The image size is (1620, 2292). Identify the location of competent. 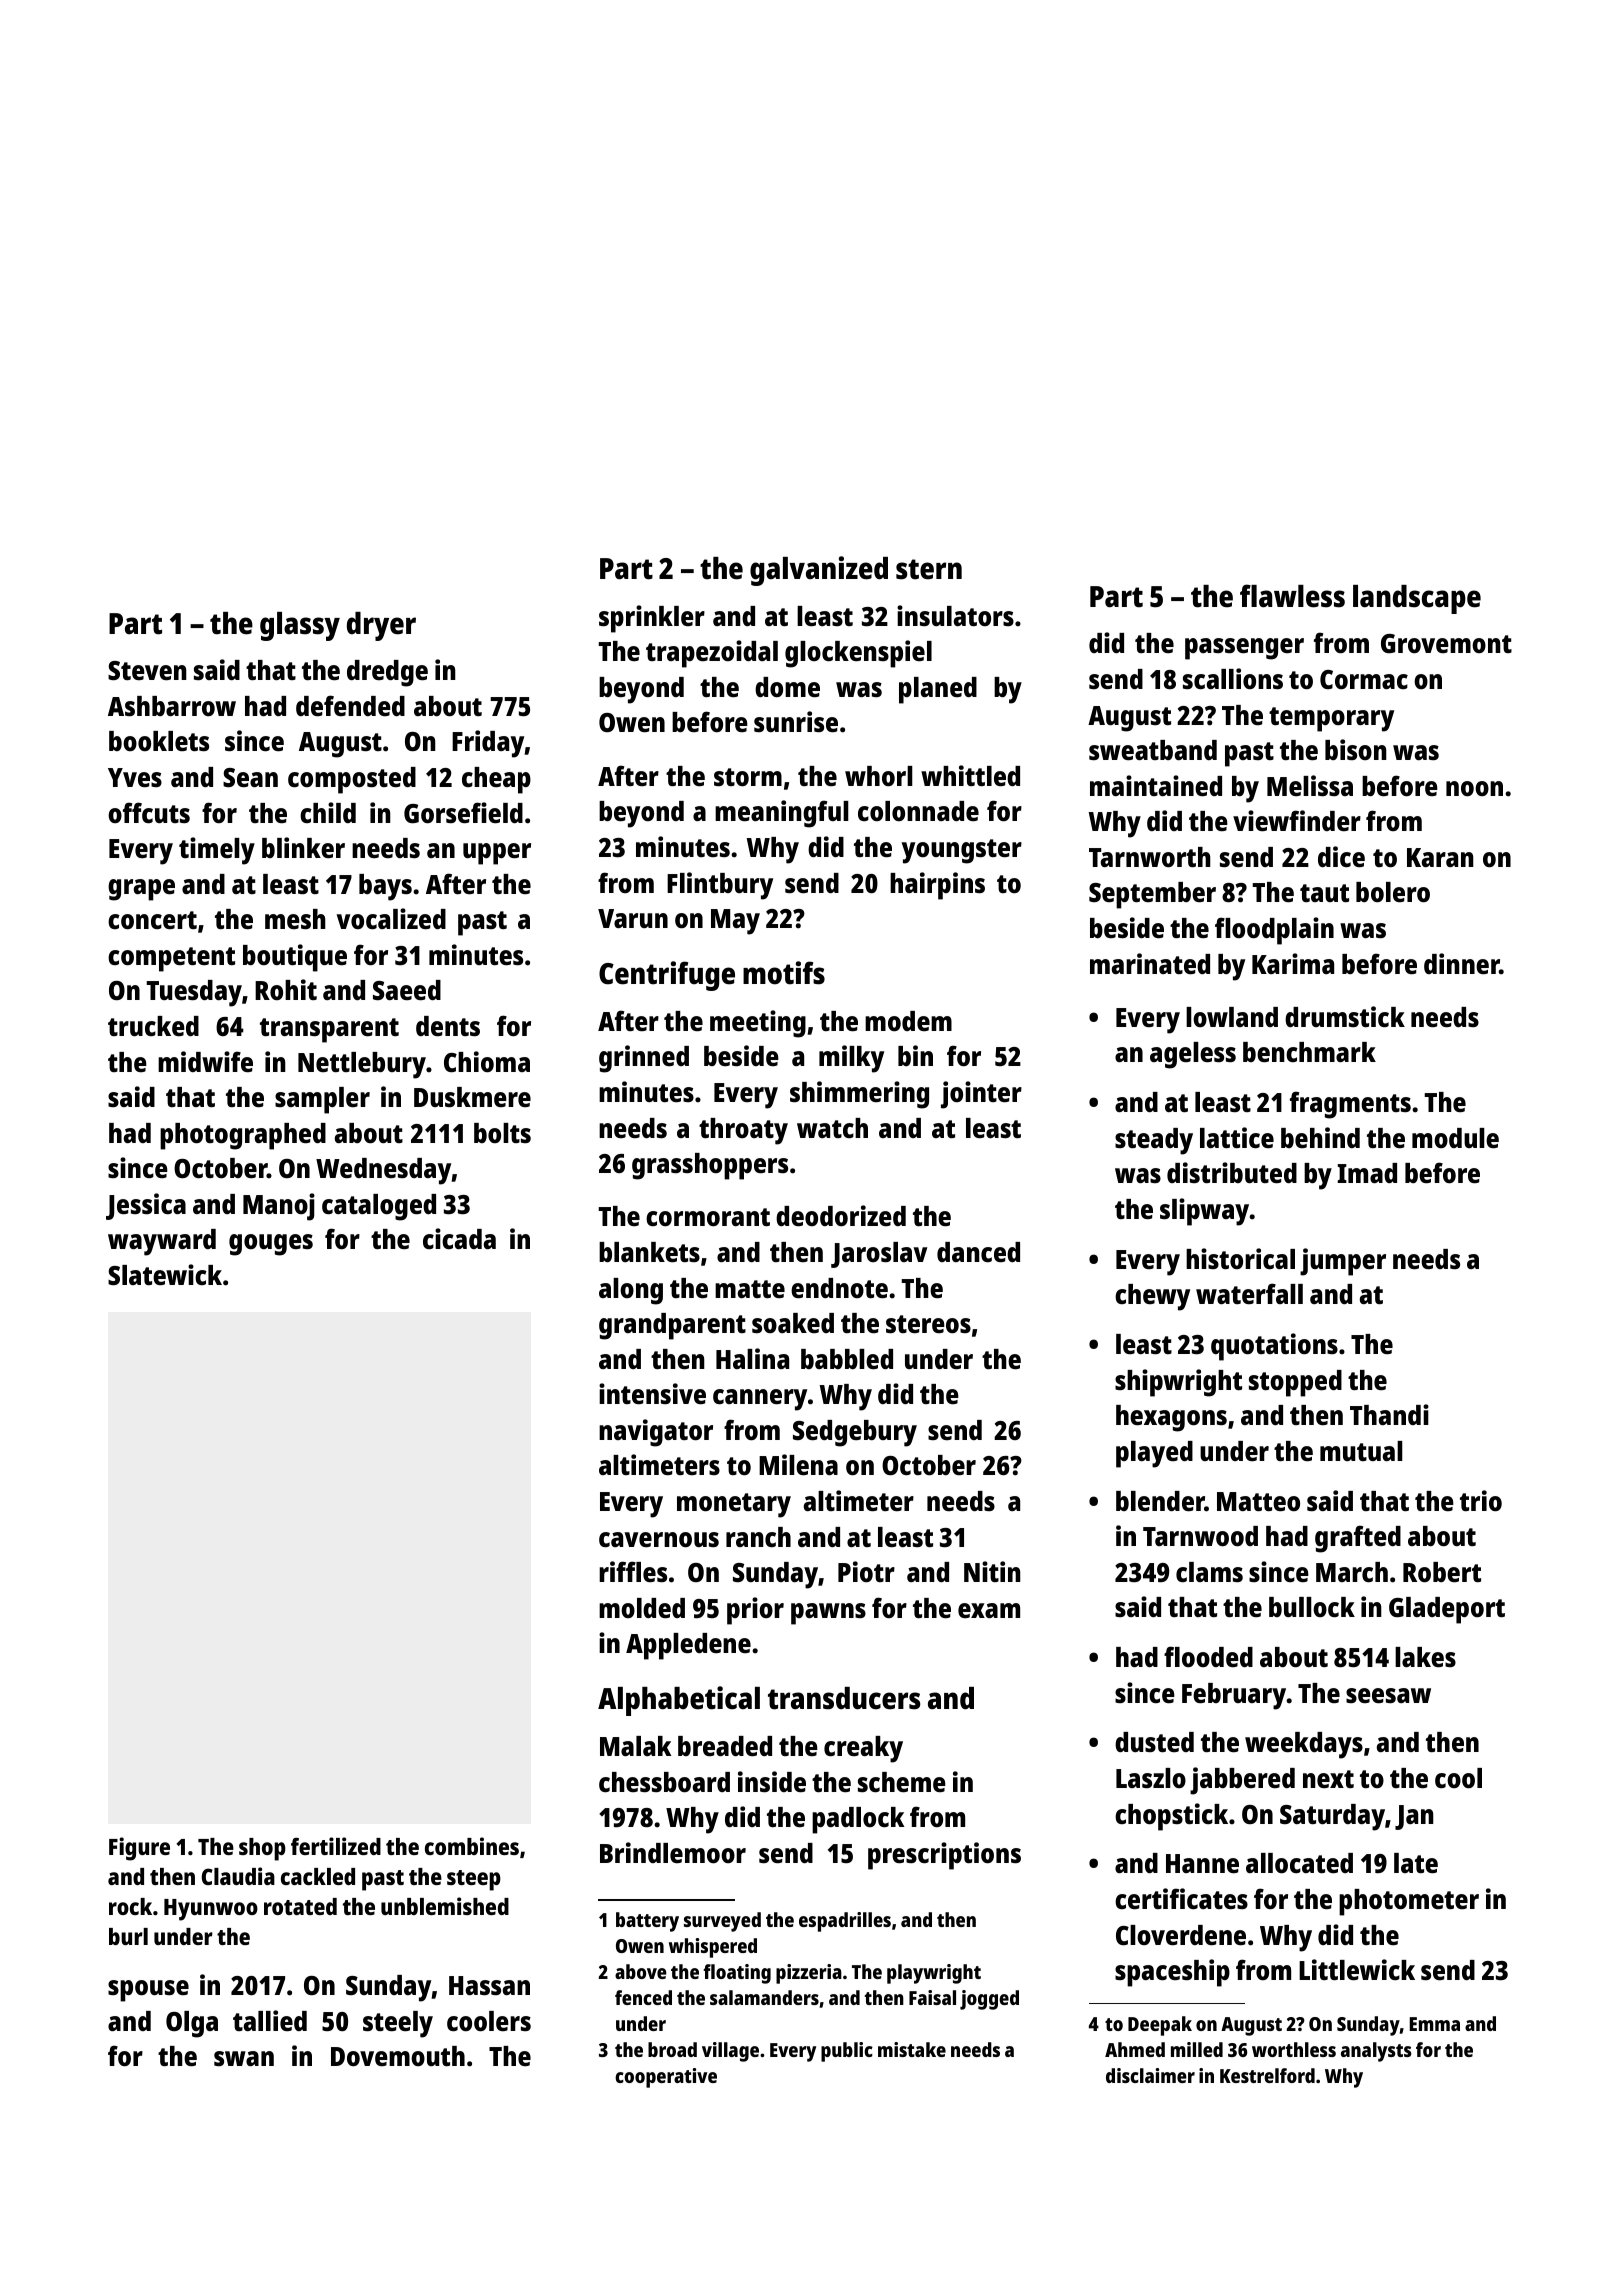
(171, 959).
